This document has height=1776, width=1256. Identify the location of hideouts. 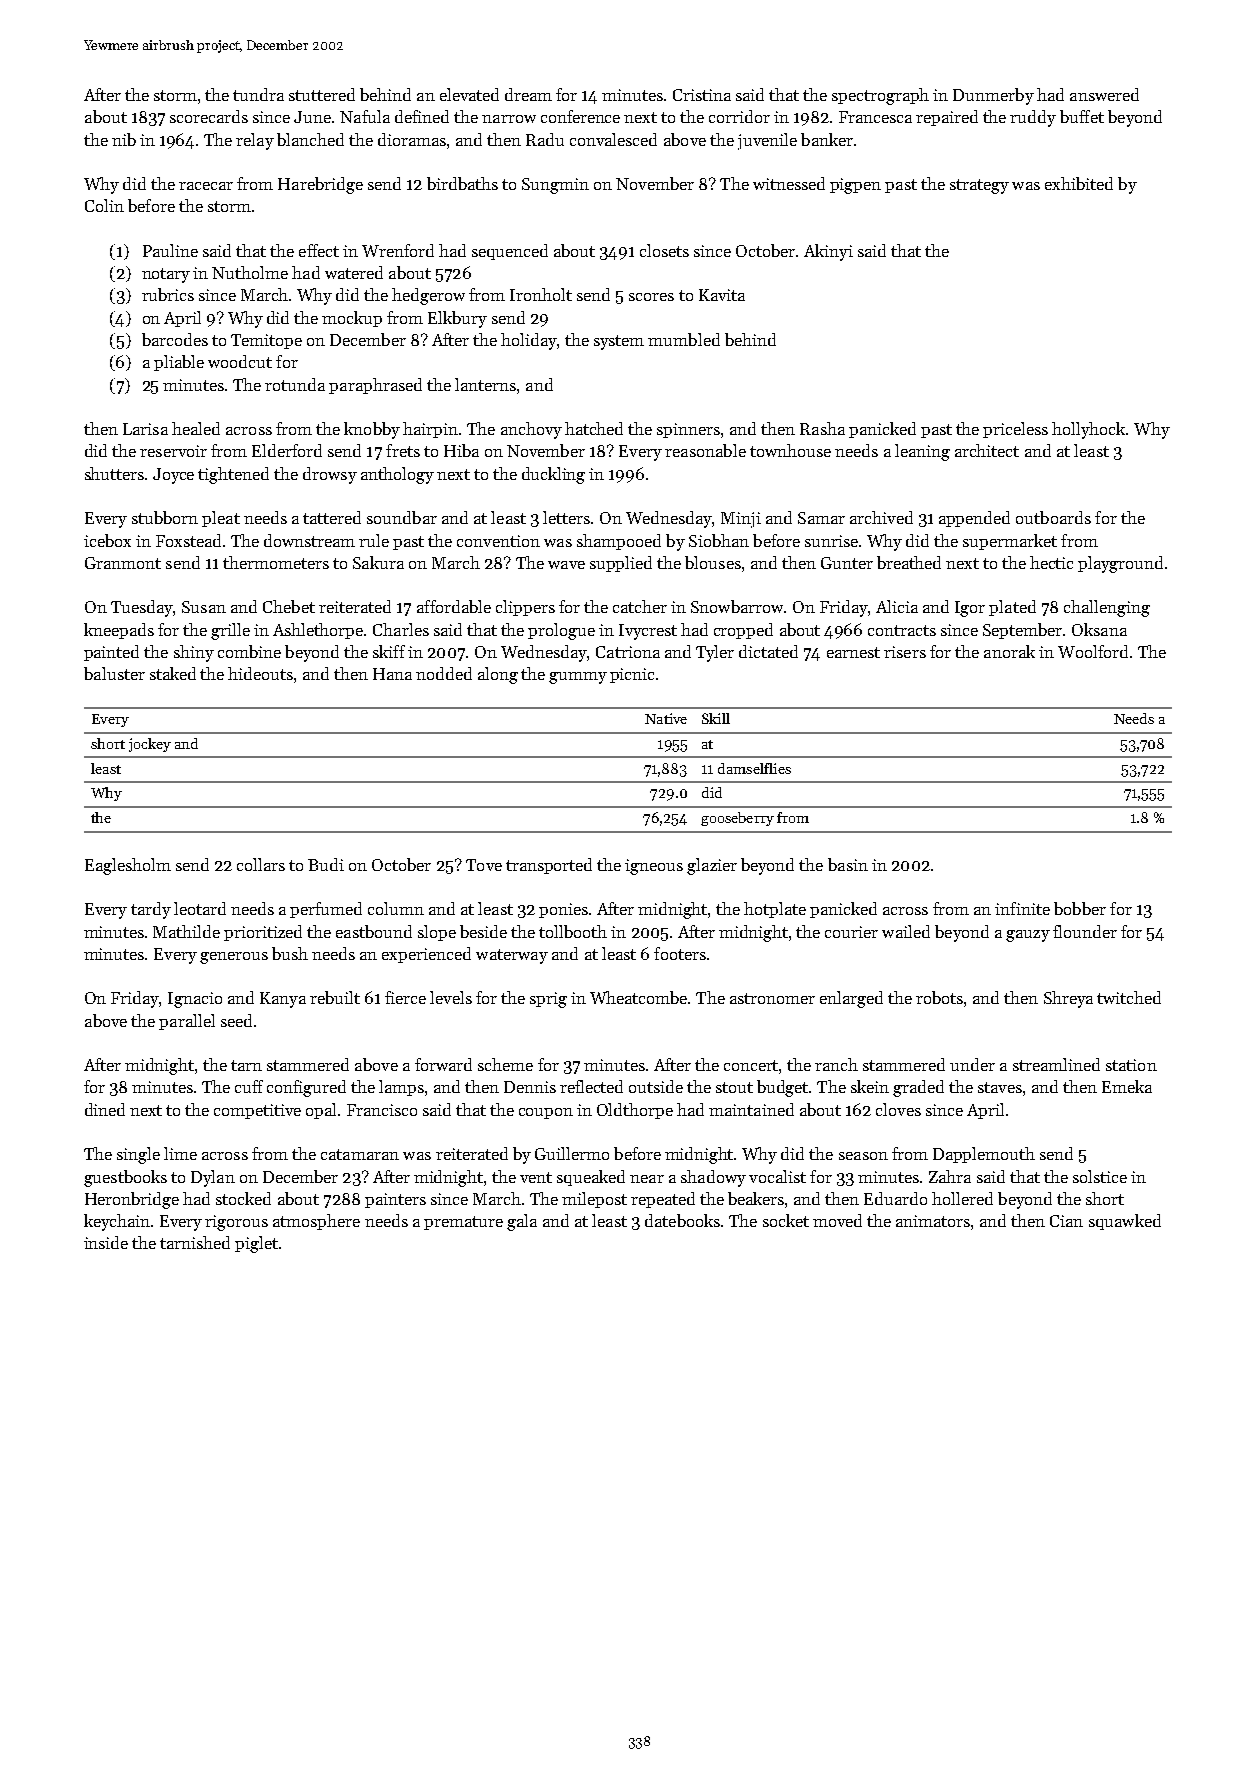
(260, 673).
